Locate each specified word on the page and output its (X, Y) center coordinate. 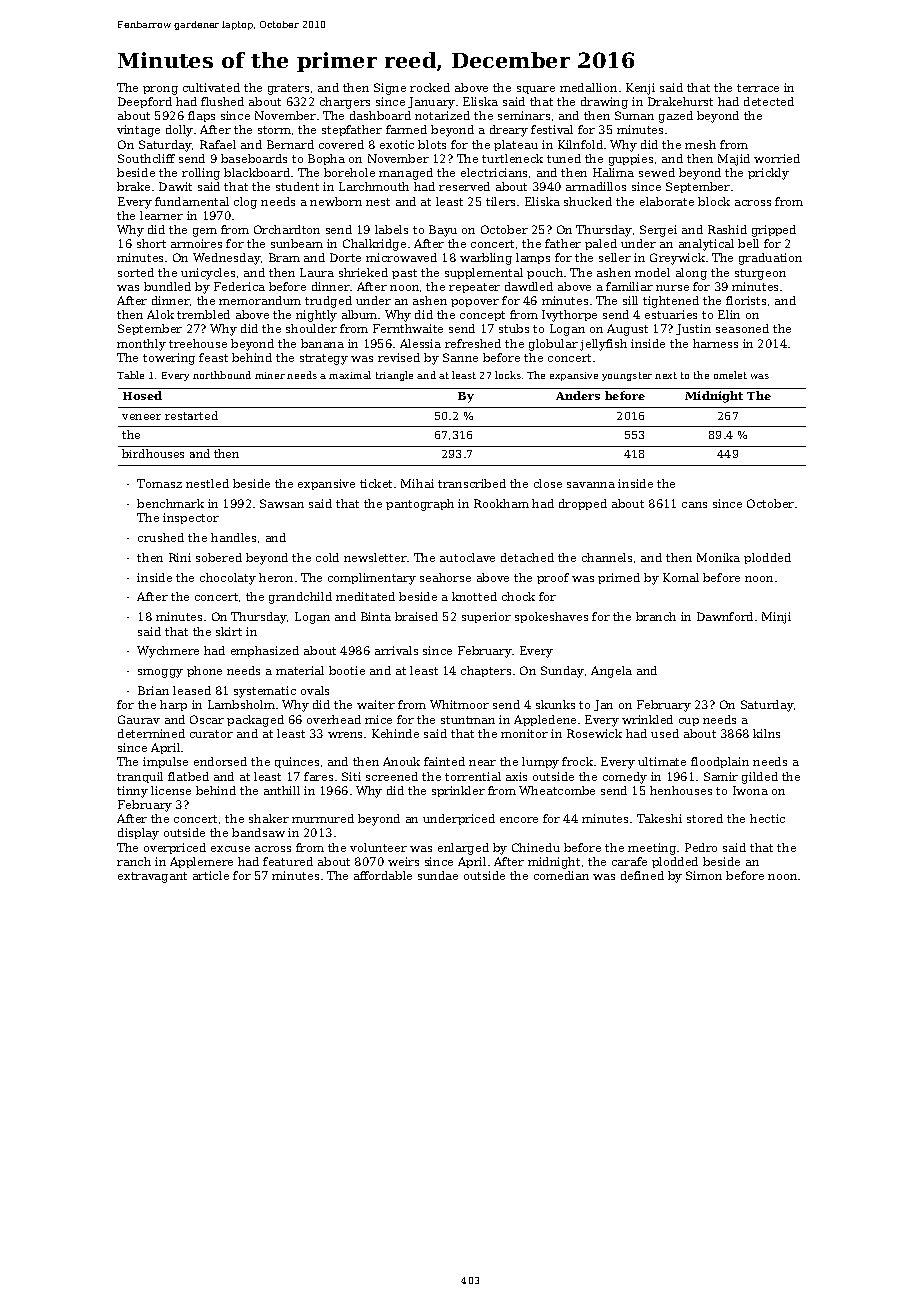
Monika (718, 557)
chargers (345, 103)
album (359, 314)
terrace (758, 88)
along (691, 274)
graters (288, 89)
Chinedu (536, 847)
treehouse (198, 343)
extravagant (152, 877)
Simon (704, 875)
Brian (153, 690)
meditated (365, 596)
